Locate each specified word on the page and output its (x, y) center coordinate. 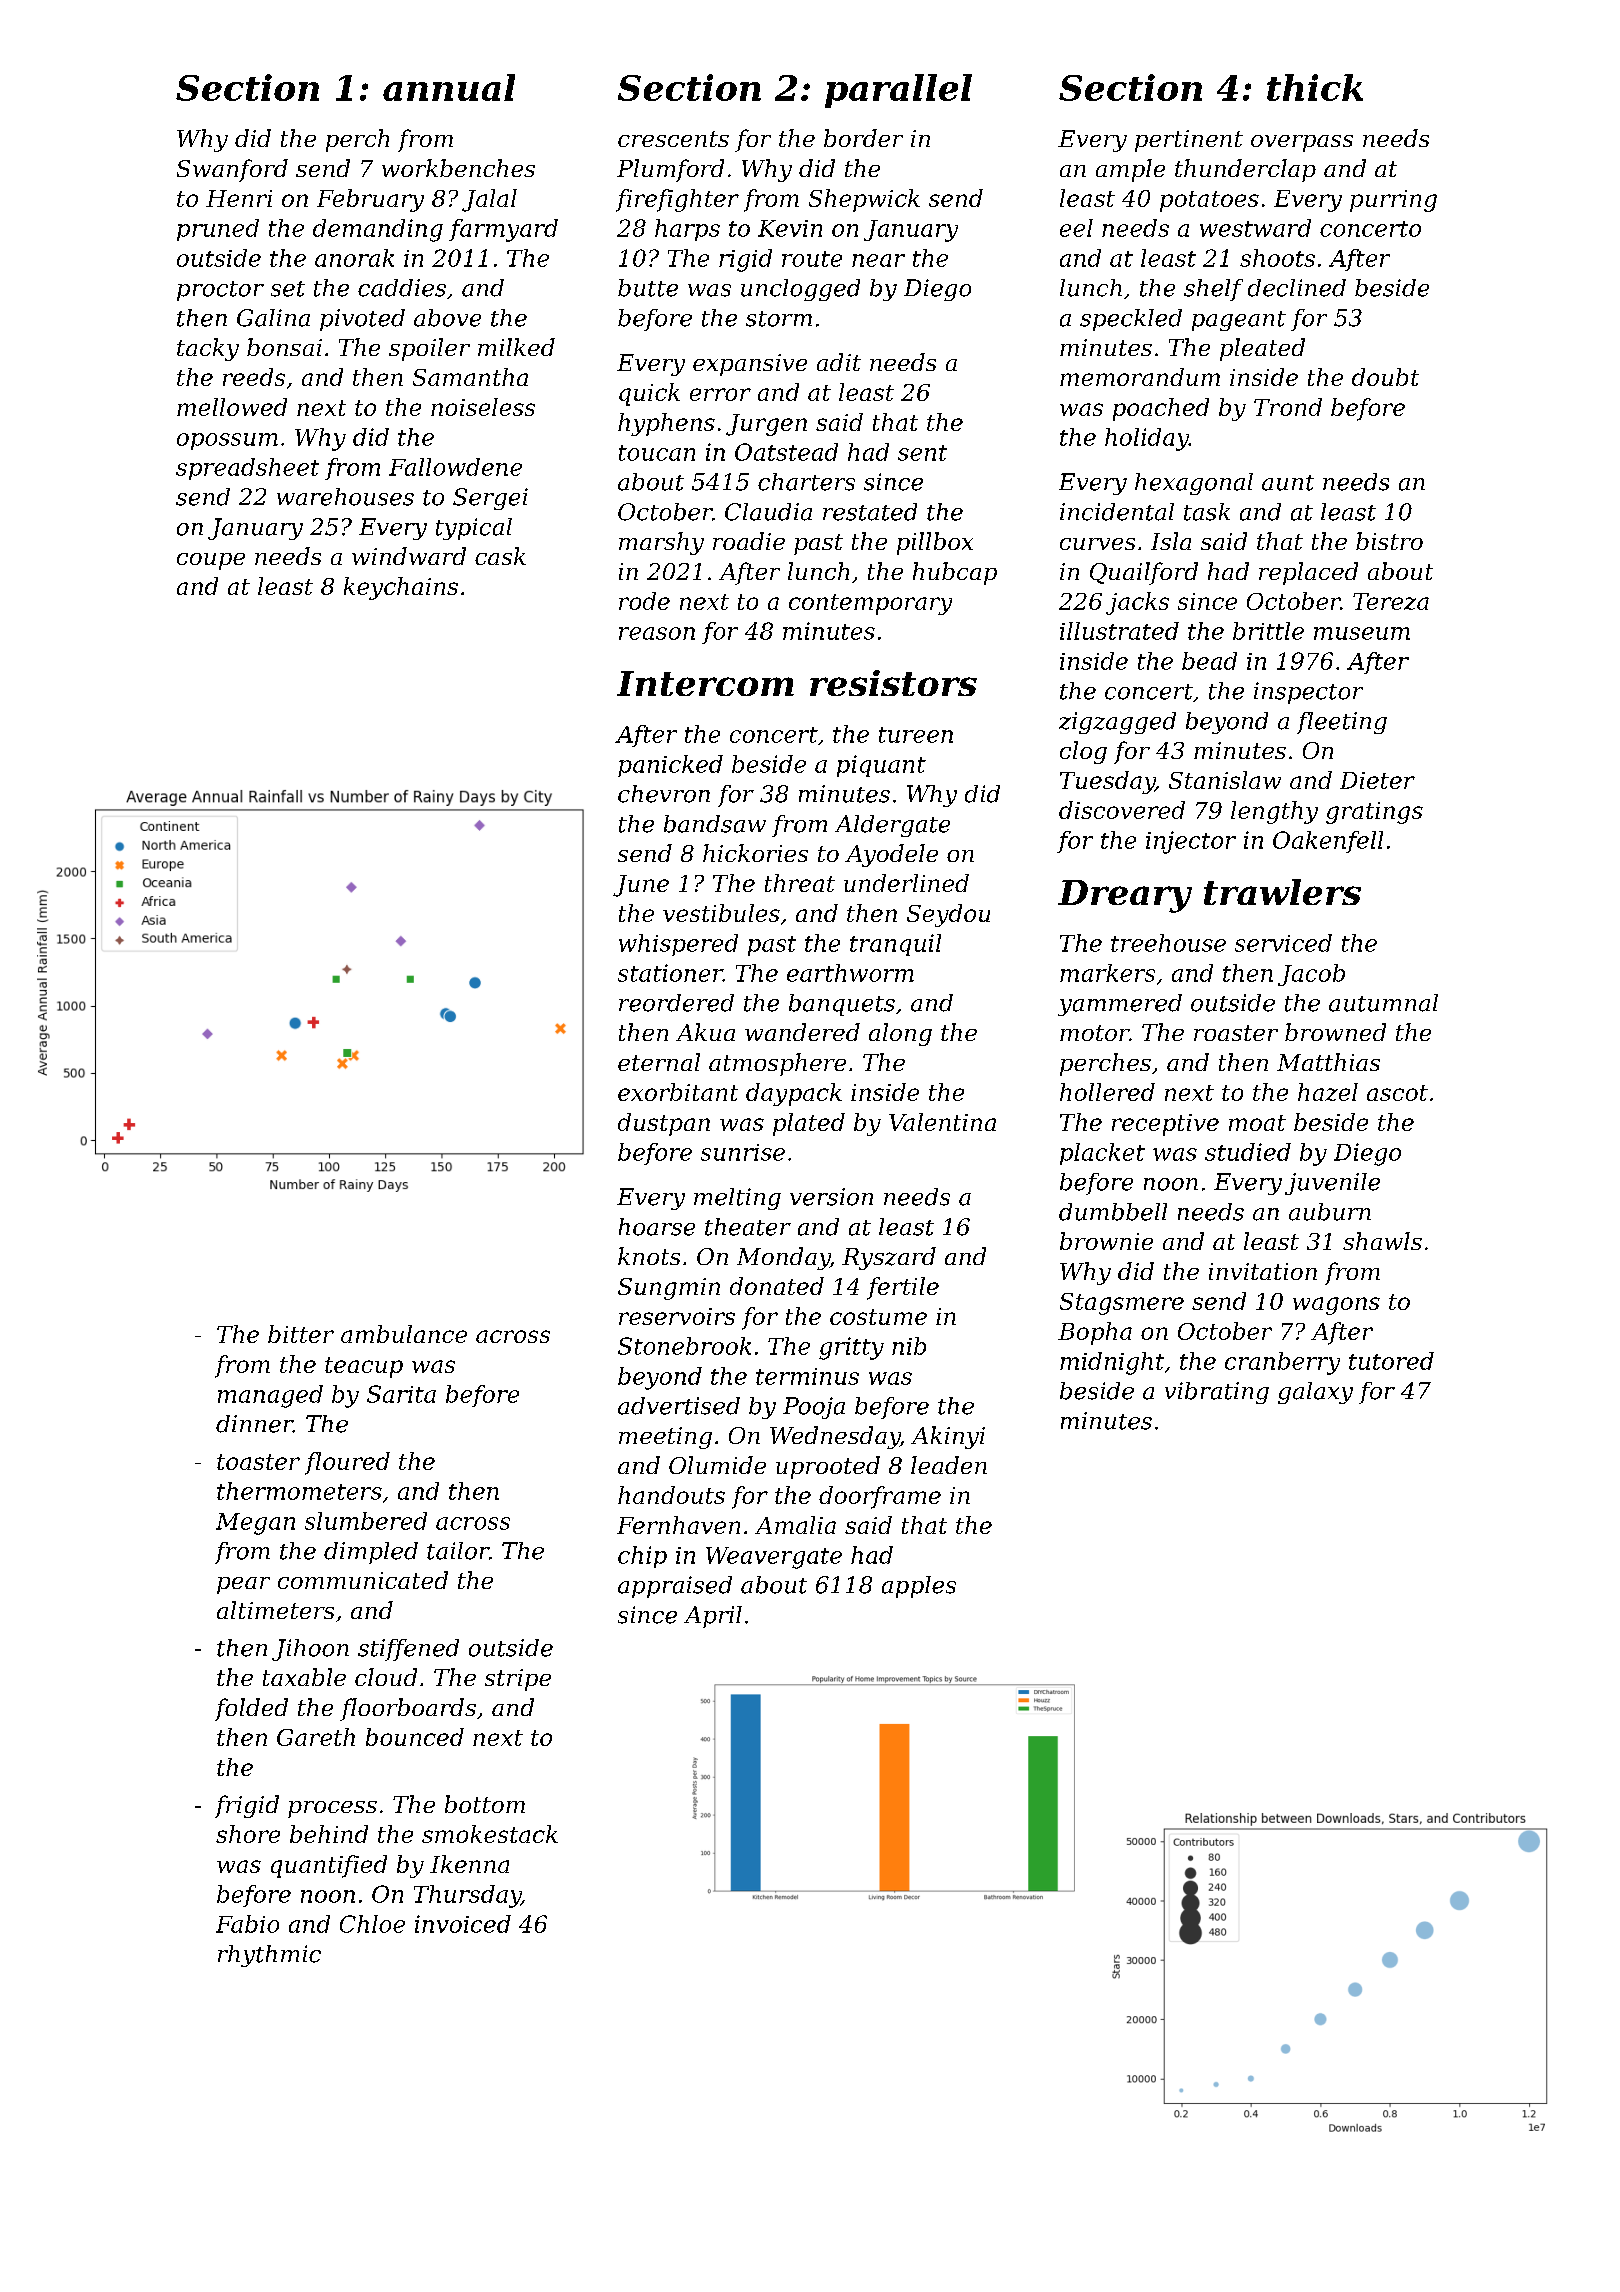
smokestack (490, 1834)
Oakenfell (1328, 842)
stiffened (408, 1650)
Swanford (232, 170)
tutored (1391, 1361)
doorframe (880, 1497)
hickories (755, 853)
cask (500, 556)
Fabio (247, 1924)
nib (909, 1346)
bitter (301, 1334)
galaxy (1315, 1393)
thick (1315, 87)
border (863, 138)
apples (919, 1587)
